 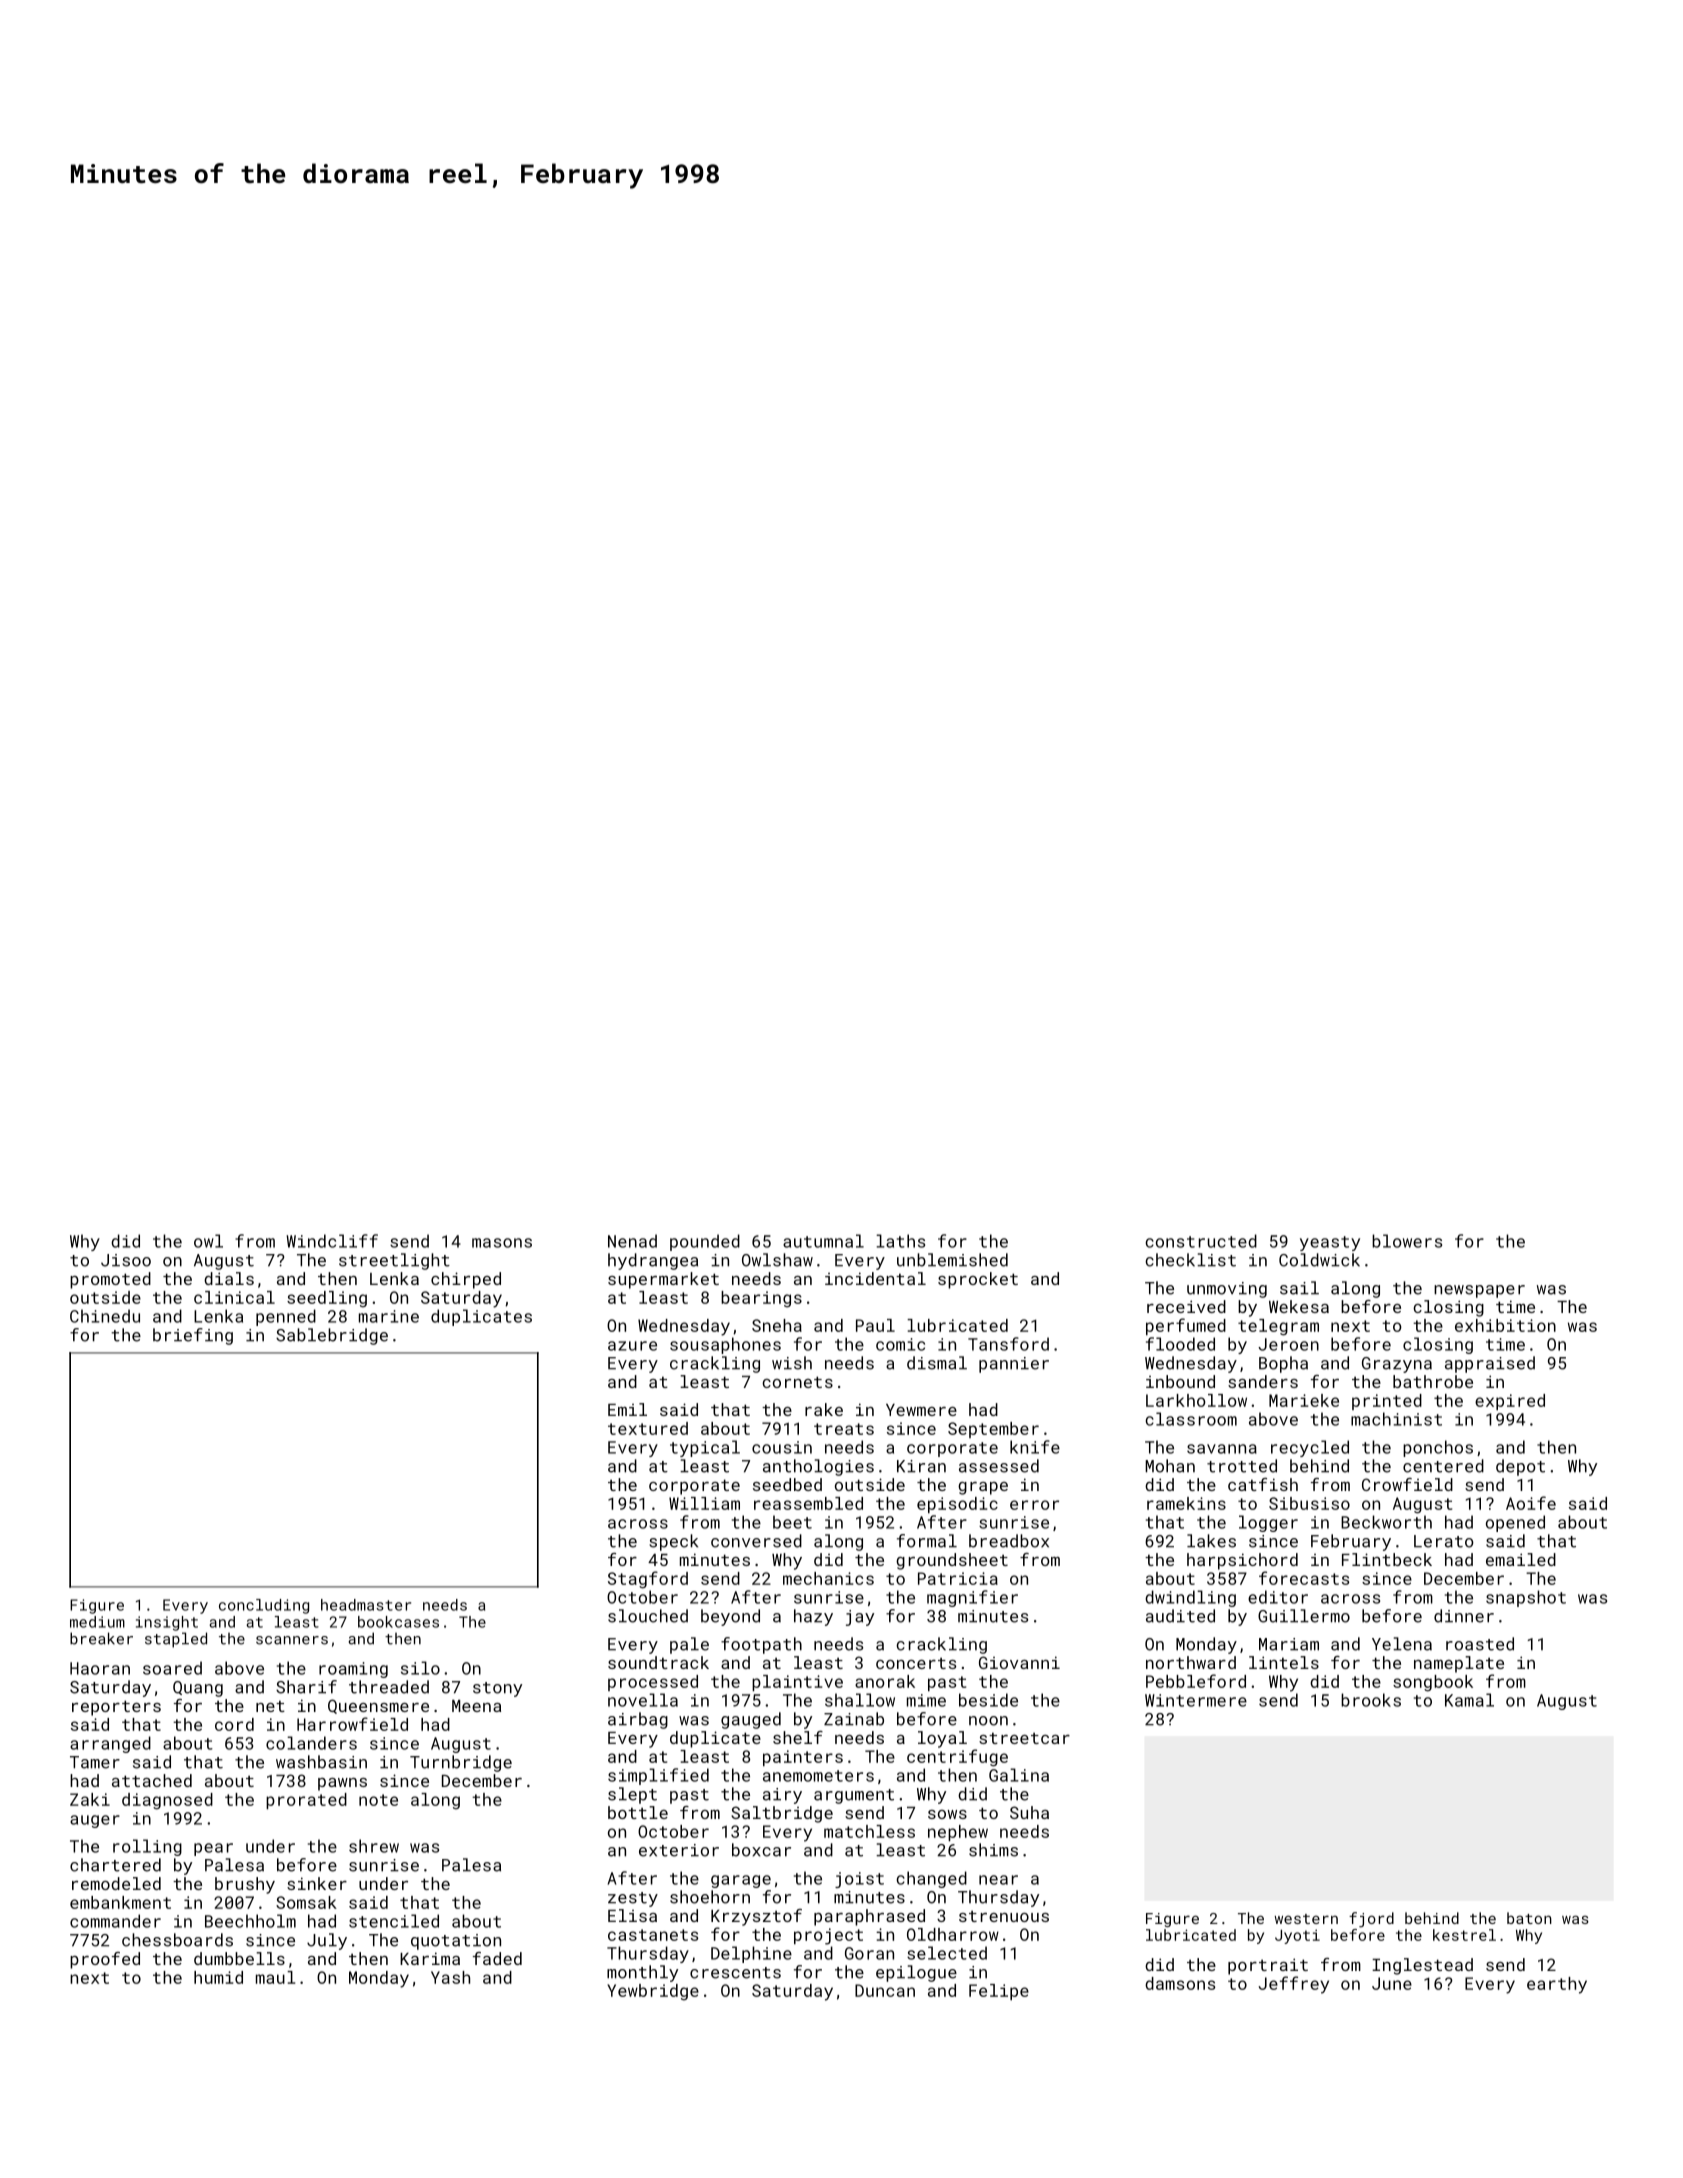 I want to click on baton, so click(x=1529, y=1918).
